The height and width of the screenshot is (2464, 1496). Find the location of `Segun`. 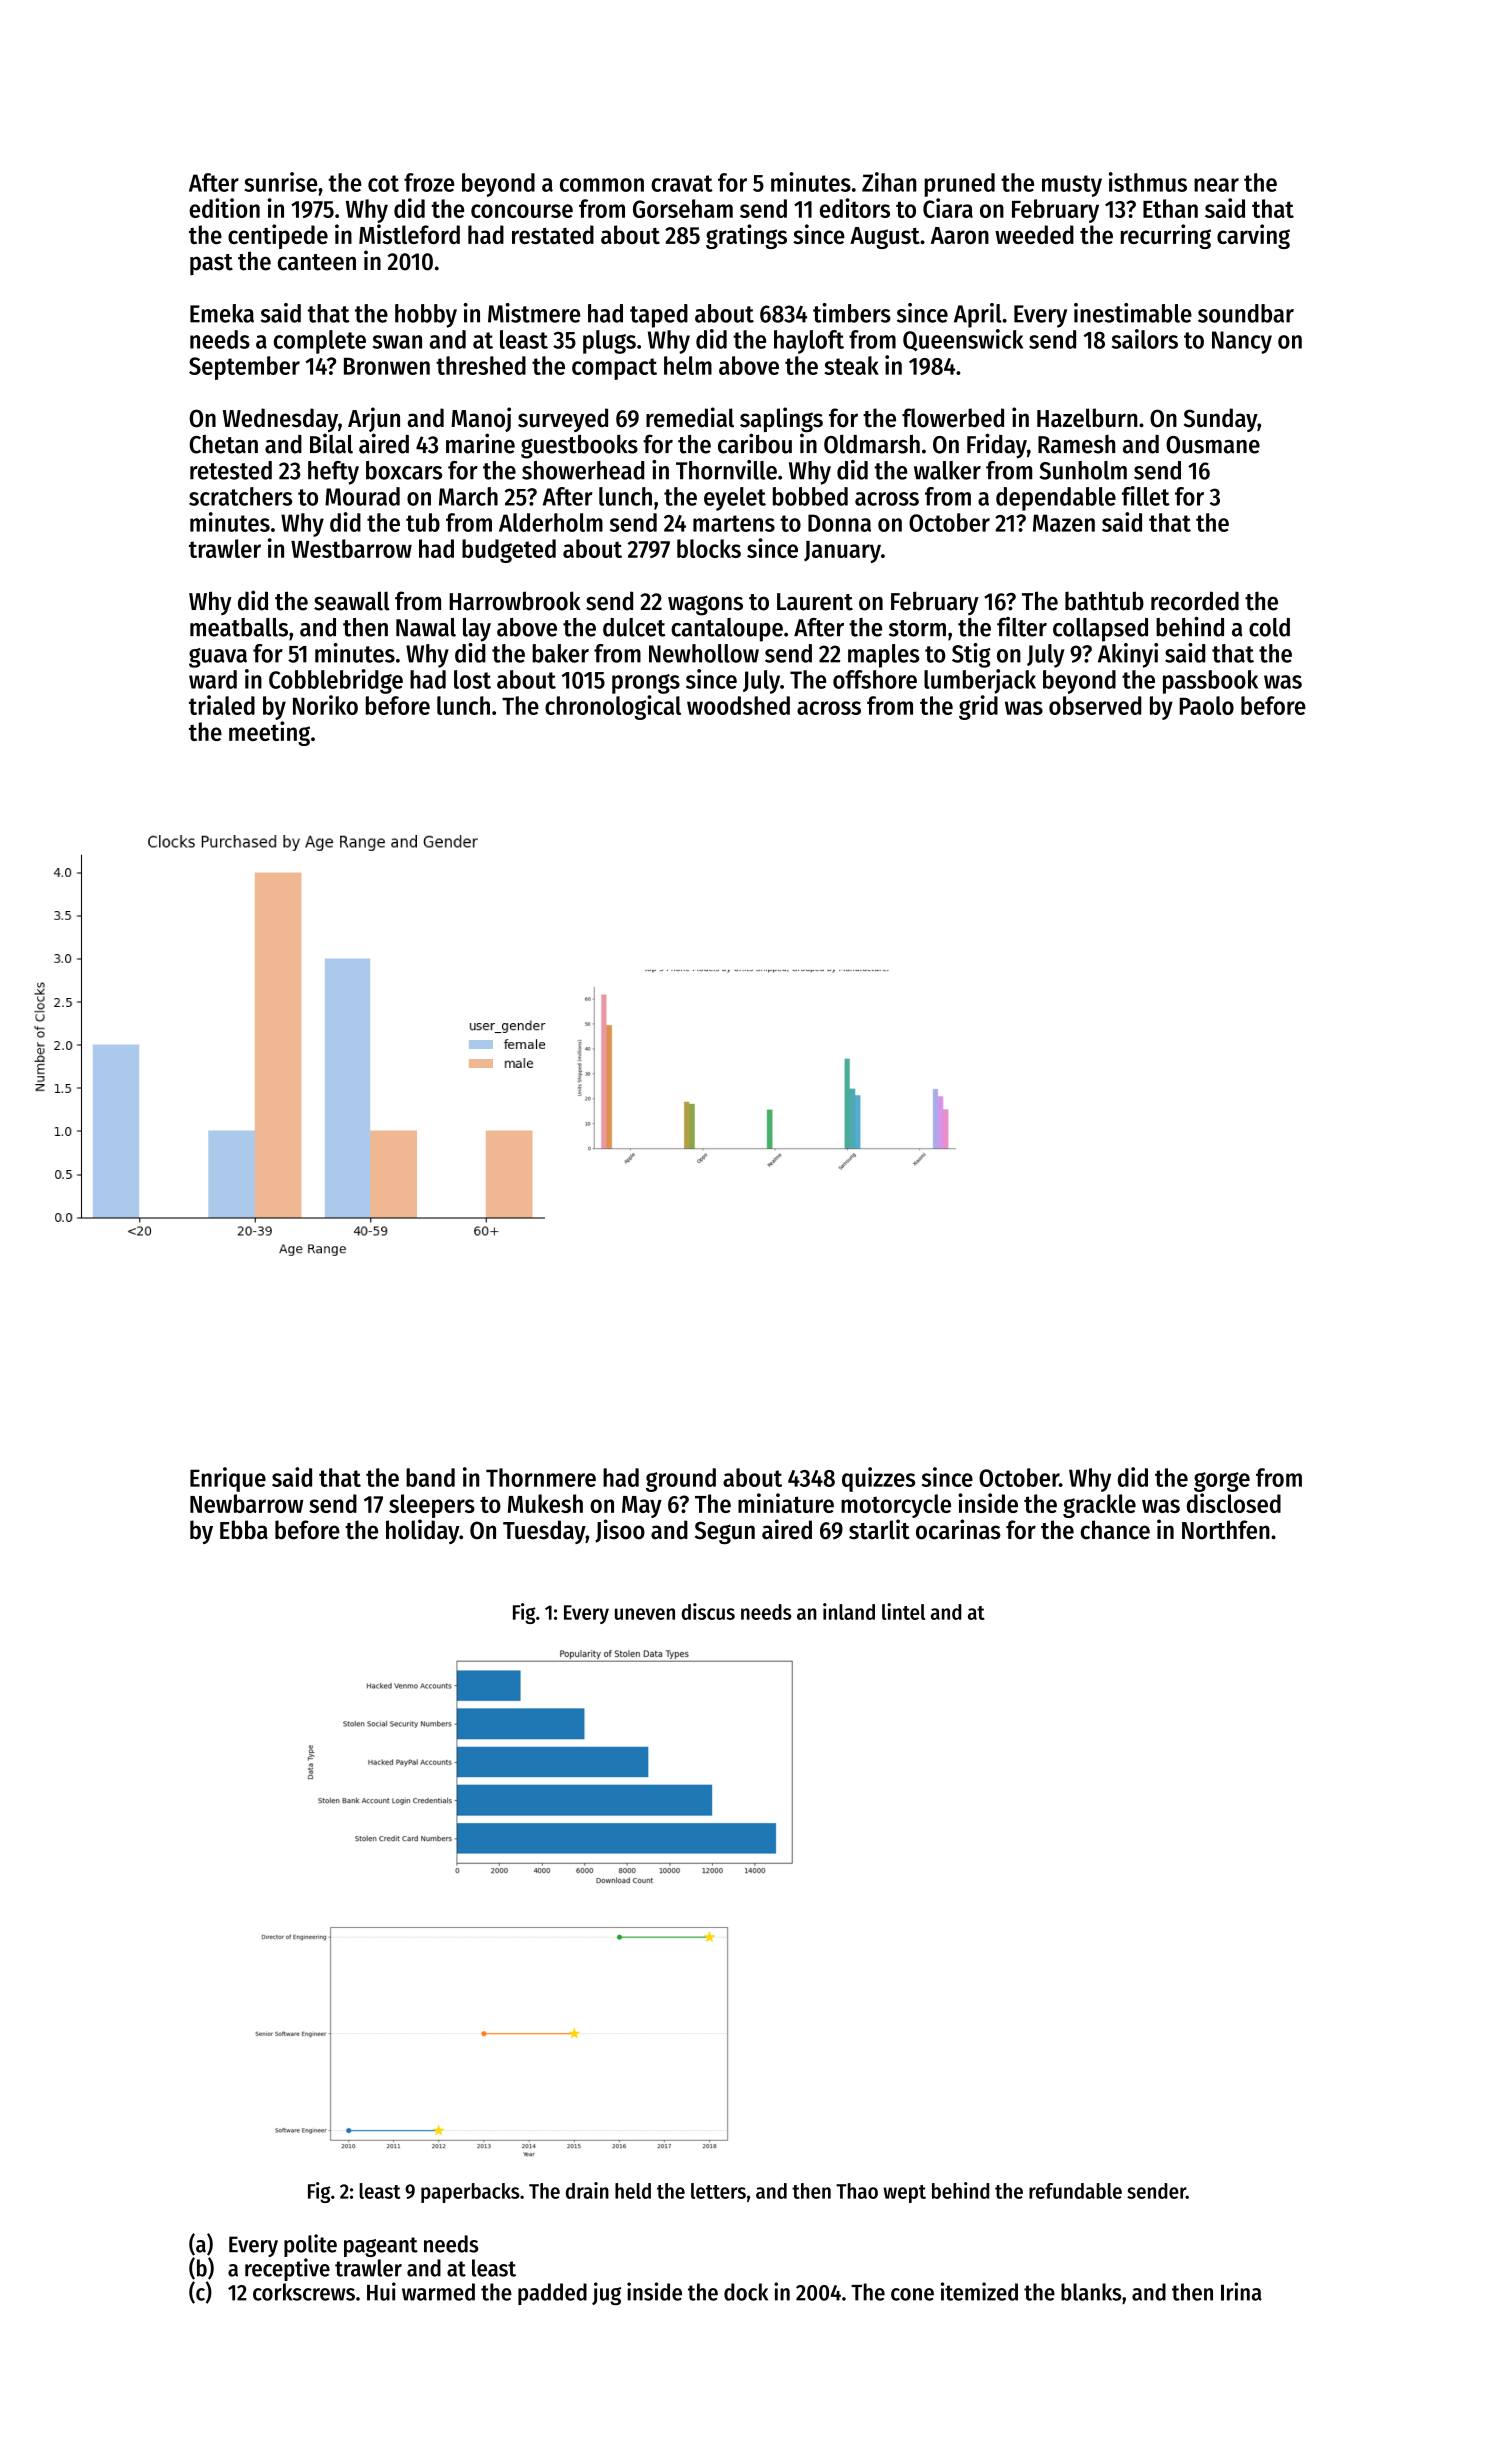

Segun is located at coordinates (725, 1532).
